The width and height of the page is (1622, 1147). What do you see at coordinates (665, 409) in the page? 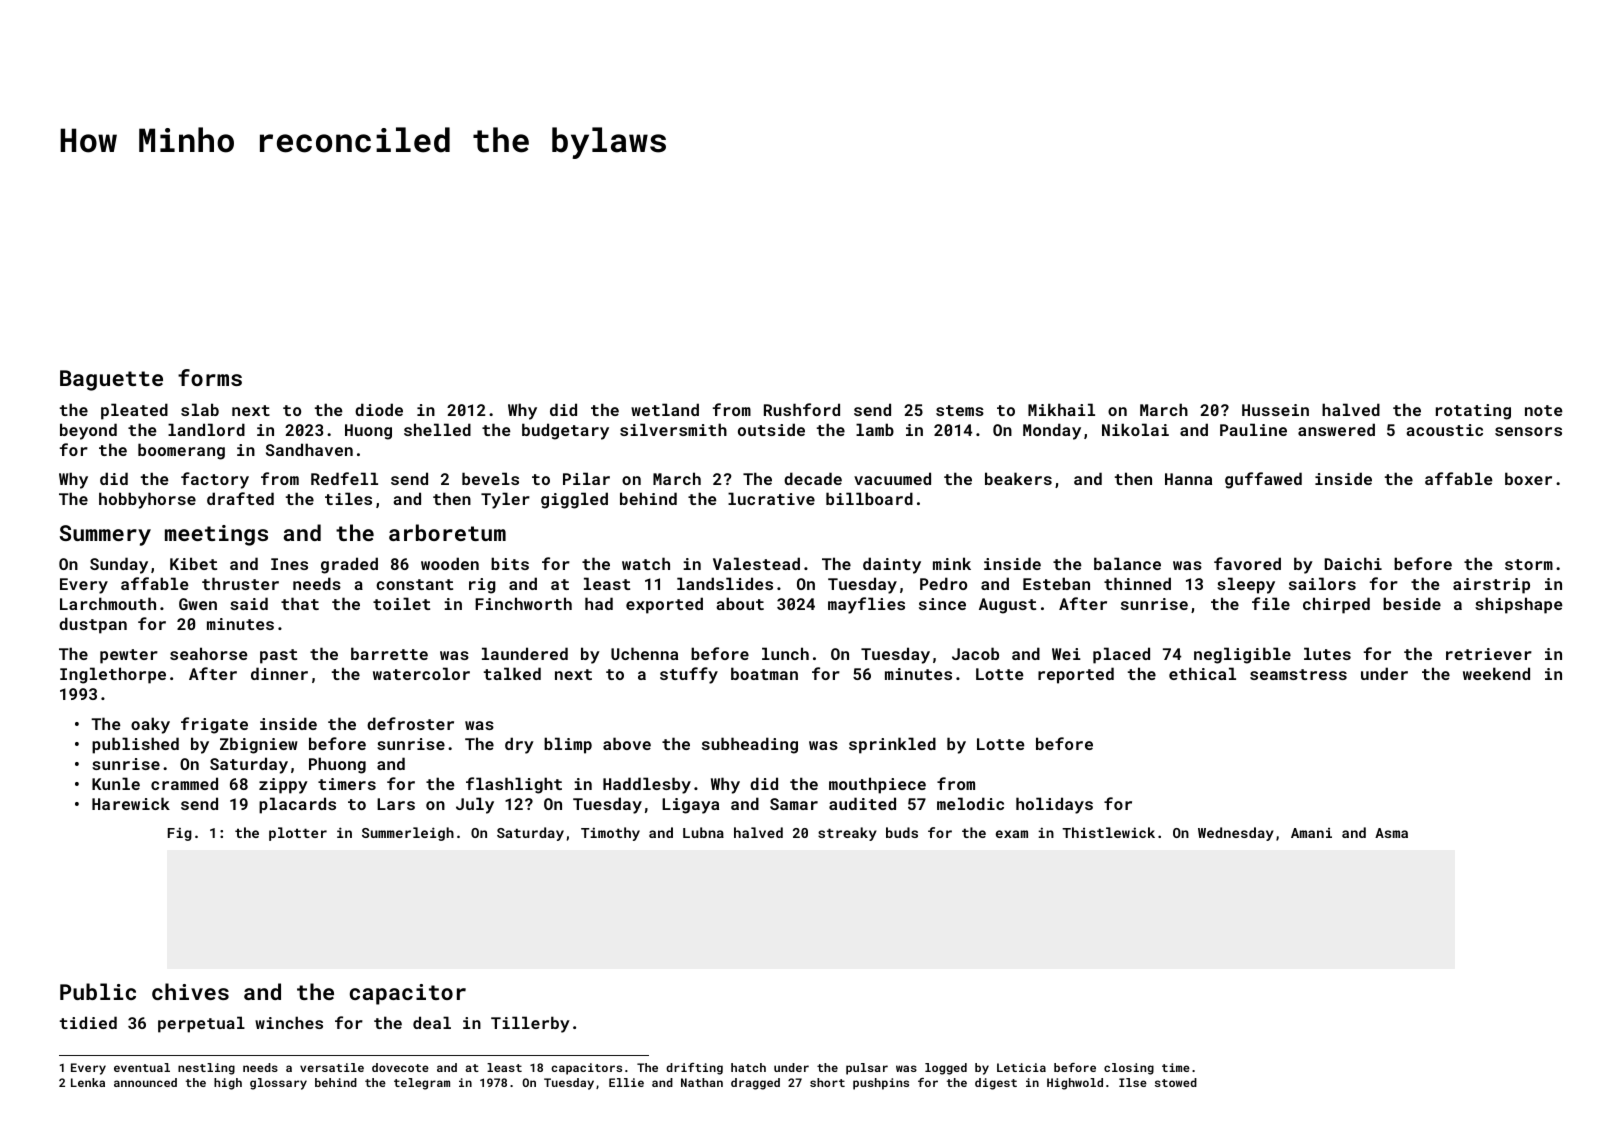
I see `wetland` at bounding box center [665, 409].
